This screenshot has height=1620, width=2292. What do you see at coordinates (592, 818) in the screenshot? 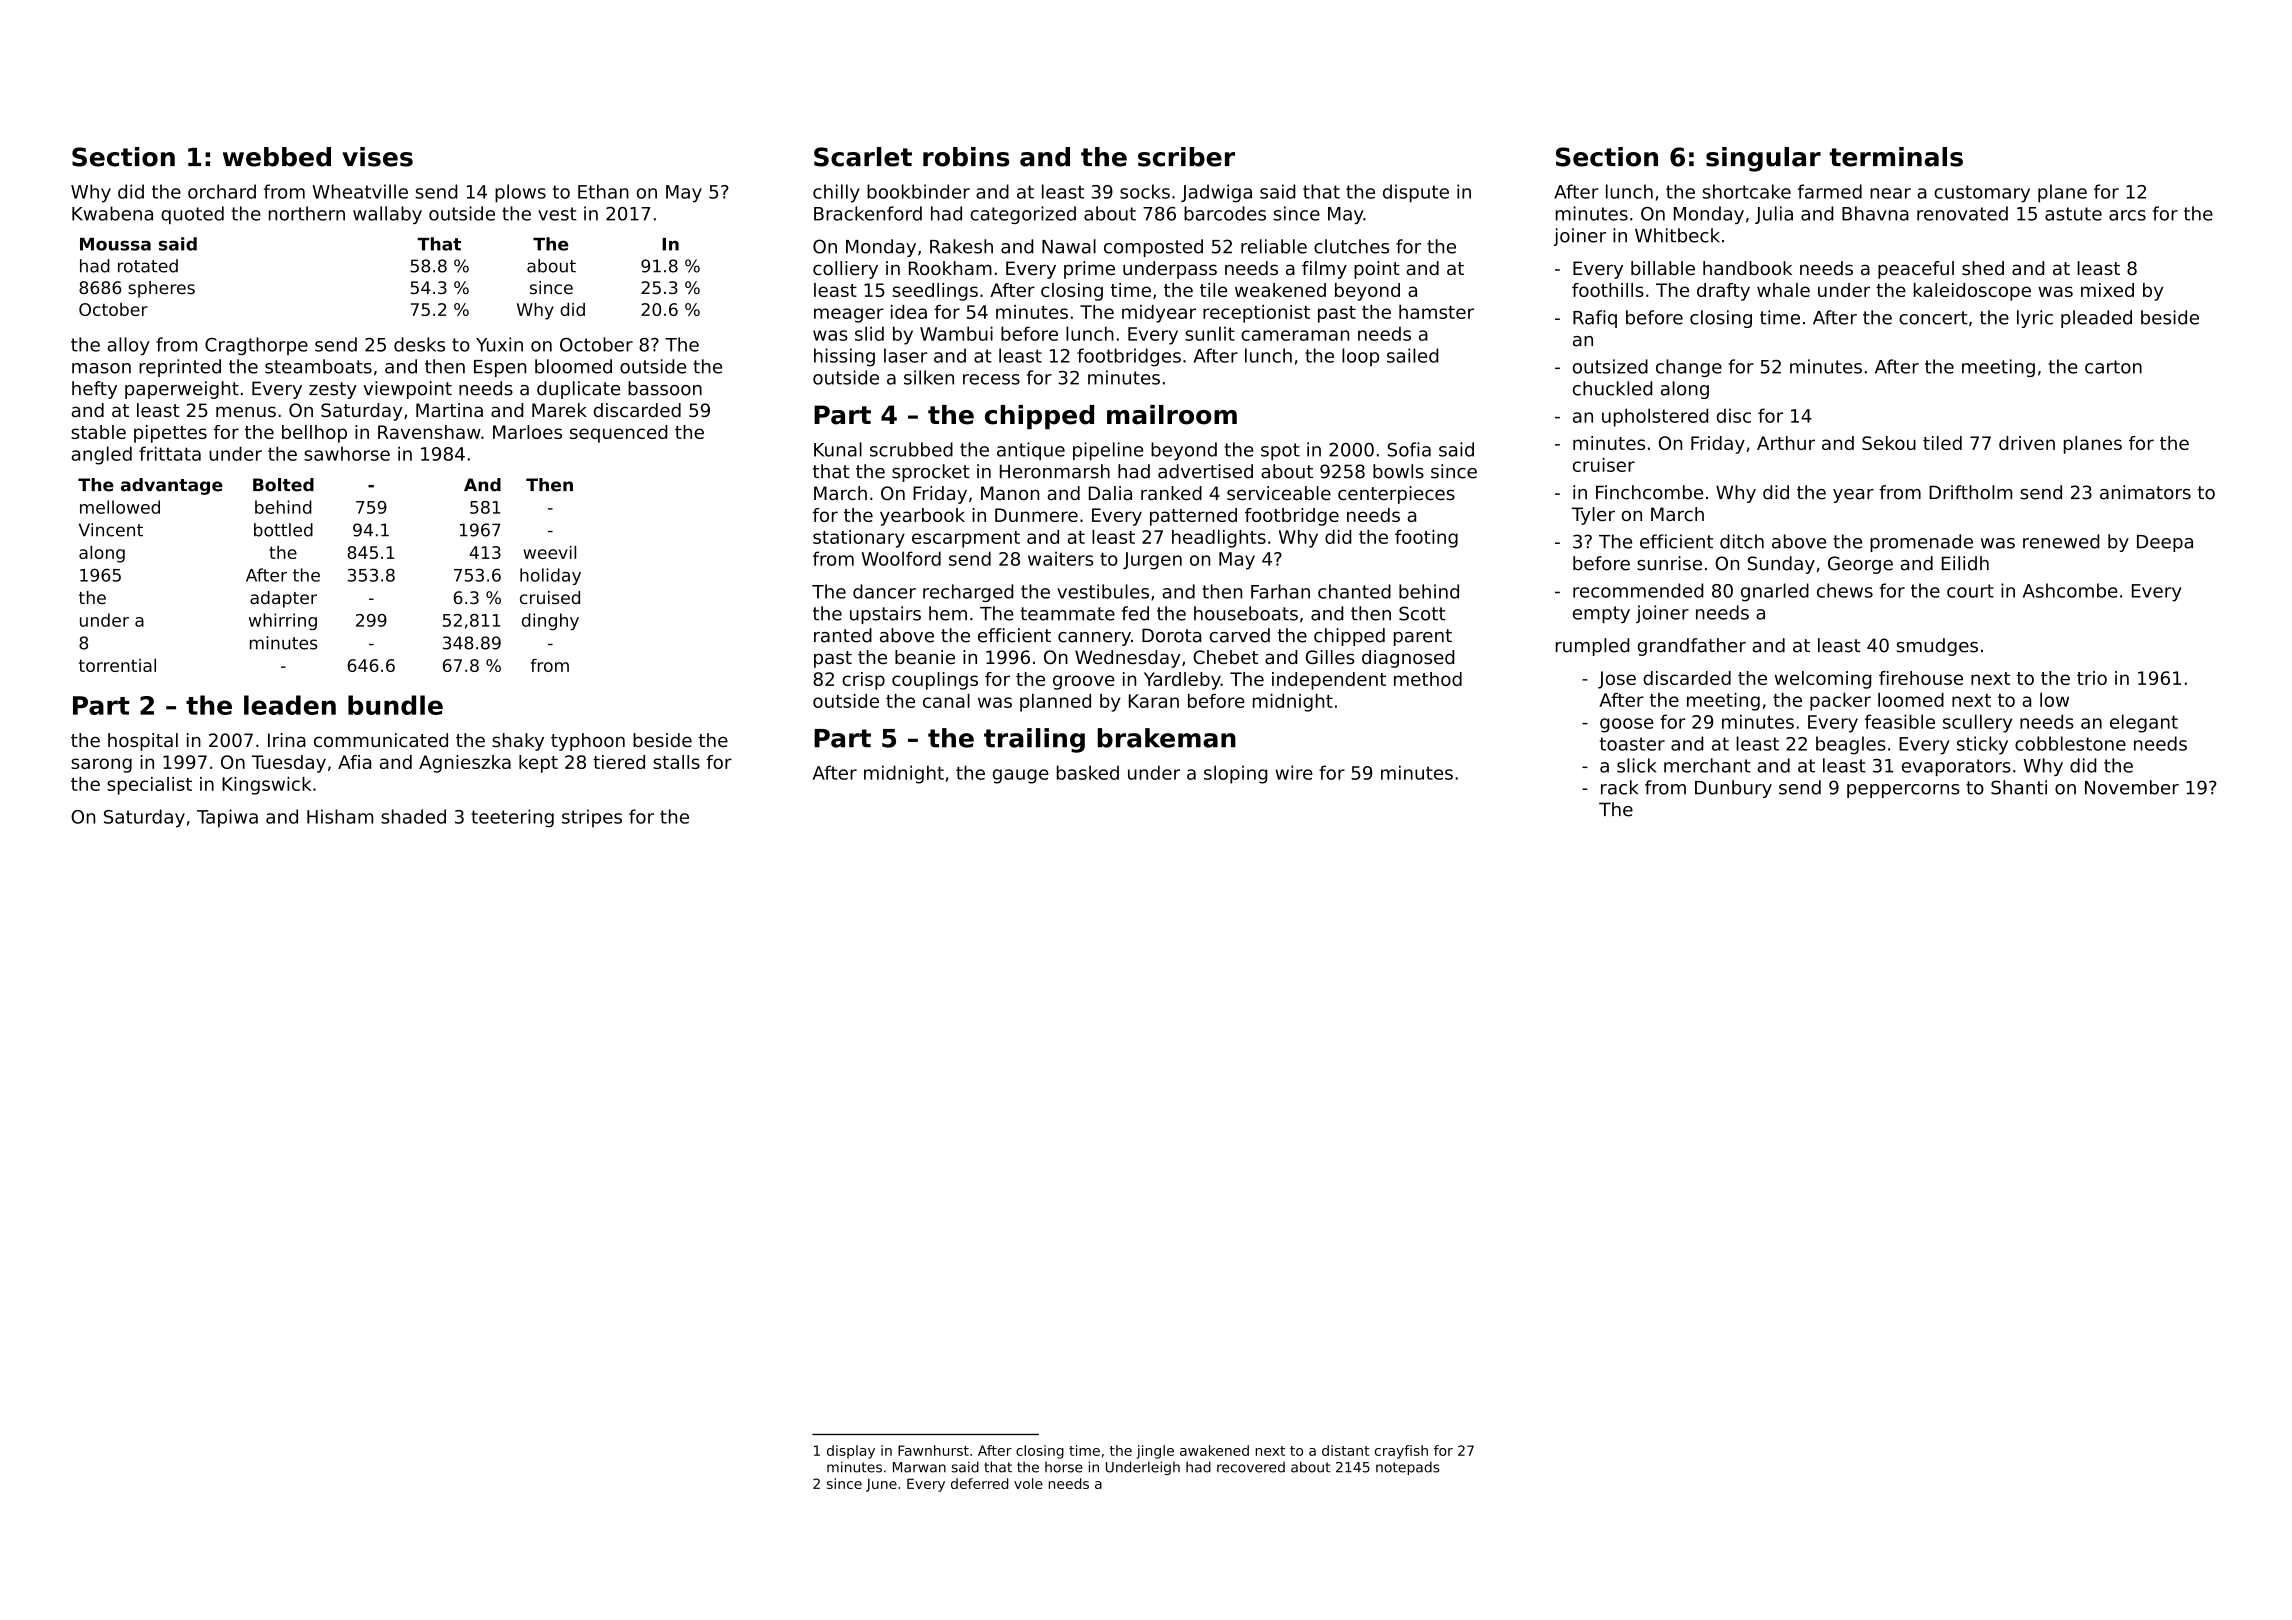
I see `stripes` at bounding box center [592, 818].
